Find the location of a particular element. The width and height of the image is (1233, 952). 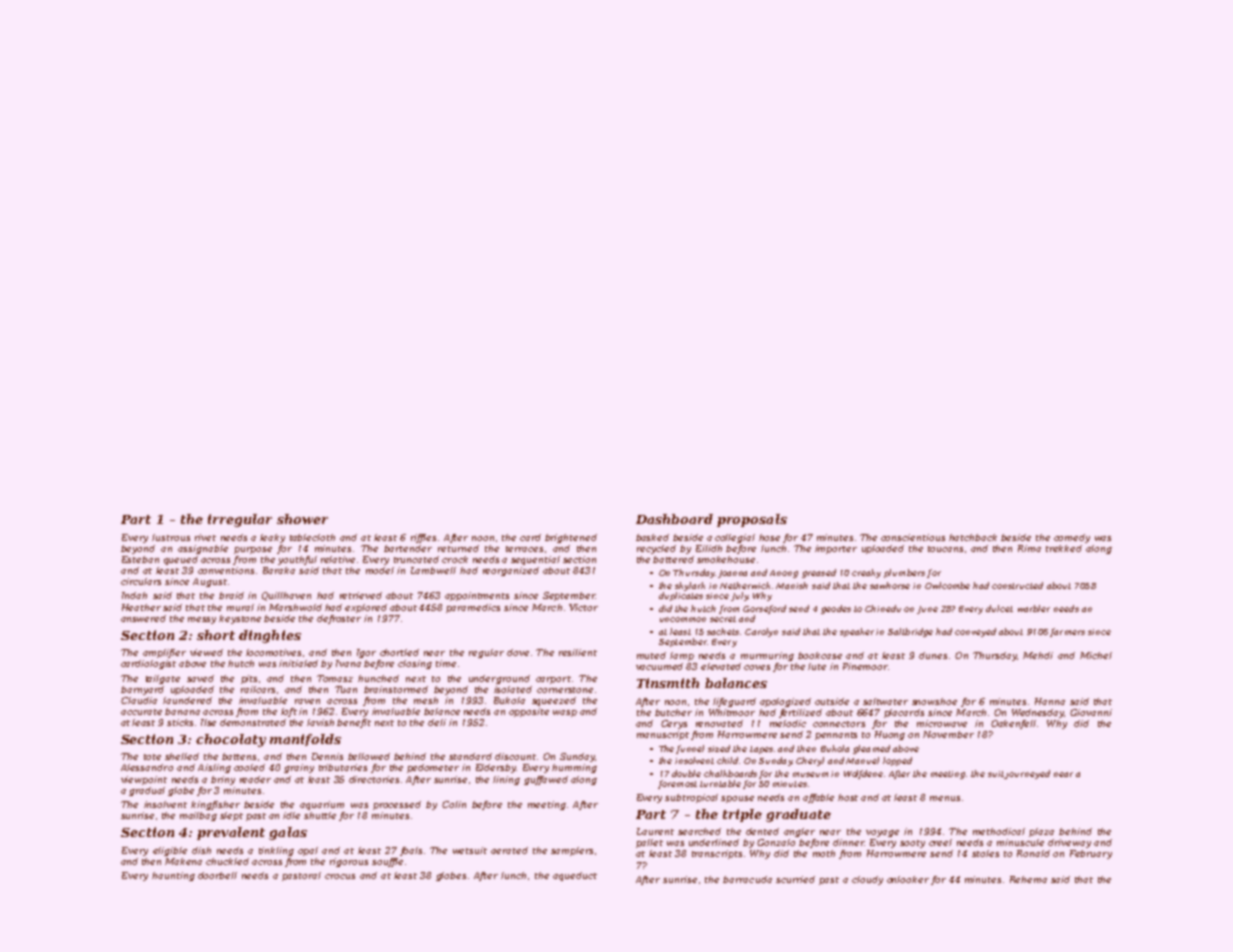

angler is located at coordinates (799, 832).
